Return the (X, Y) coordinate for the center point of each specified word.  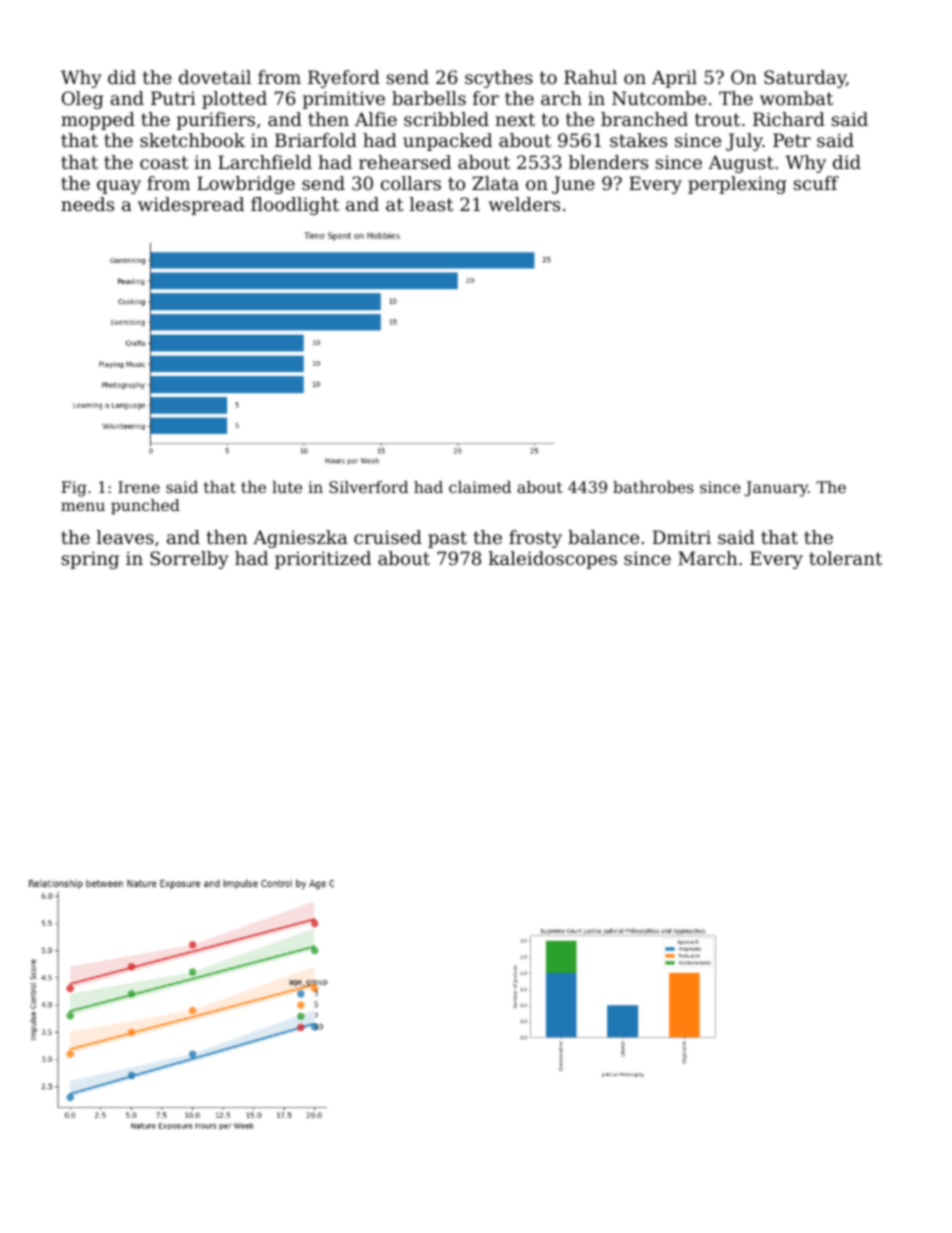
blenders (608, 162)
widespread (191, 206)
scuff (816, 183)
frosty (535, 539)
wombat (796, 98)
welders (524, 204)
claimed (480, 487)
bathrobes (653, 487)
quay (119, 187)
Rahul (590, 77)
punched (145, 507)
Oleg (82, 100)
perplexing (737, 185)
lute (287, 487)
